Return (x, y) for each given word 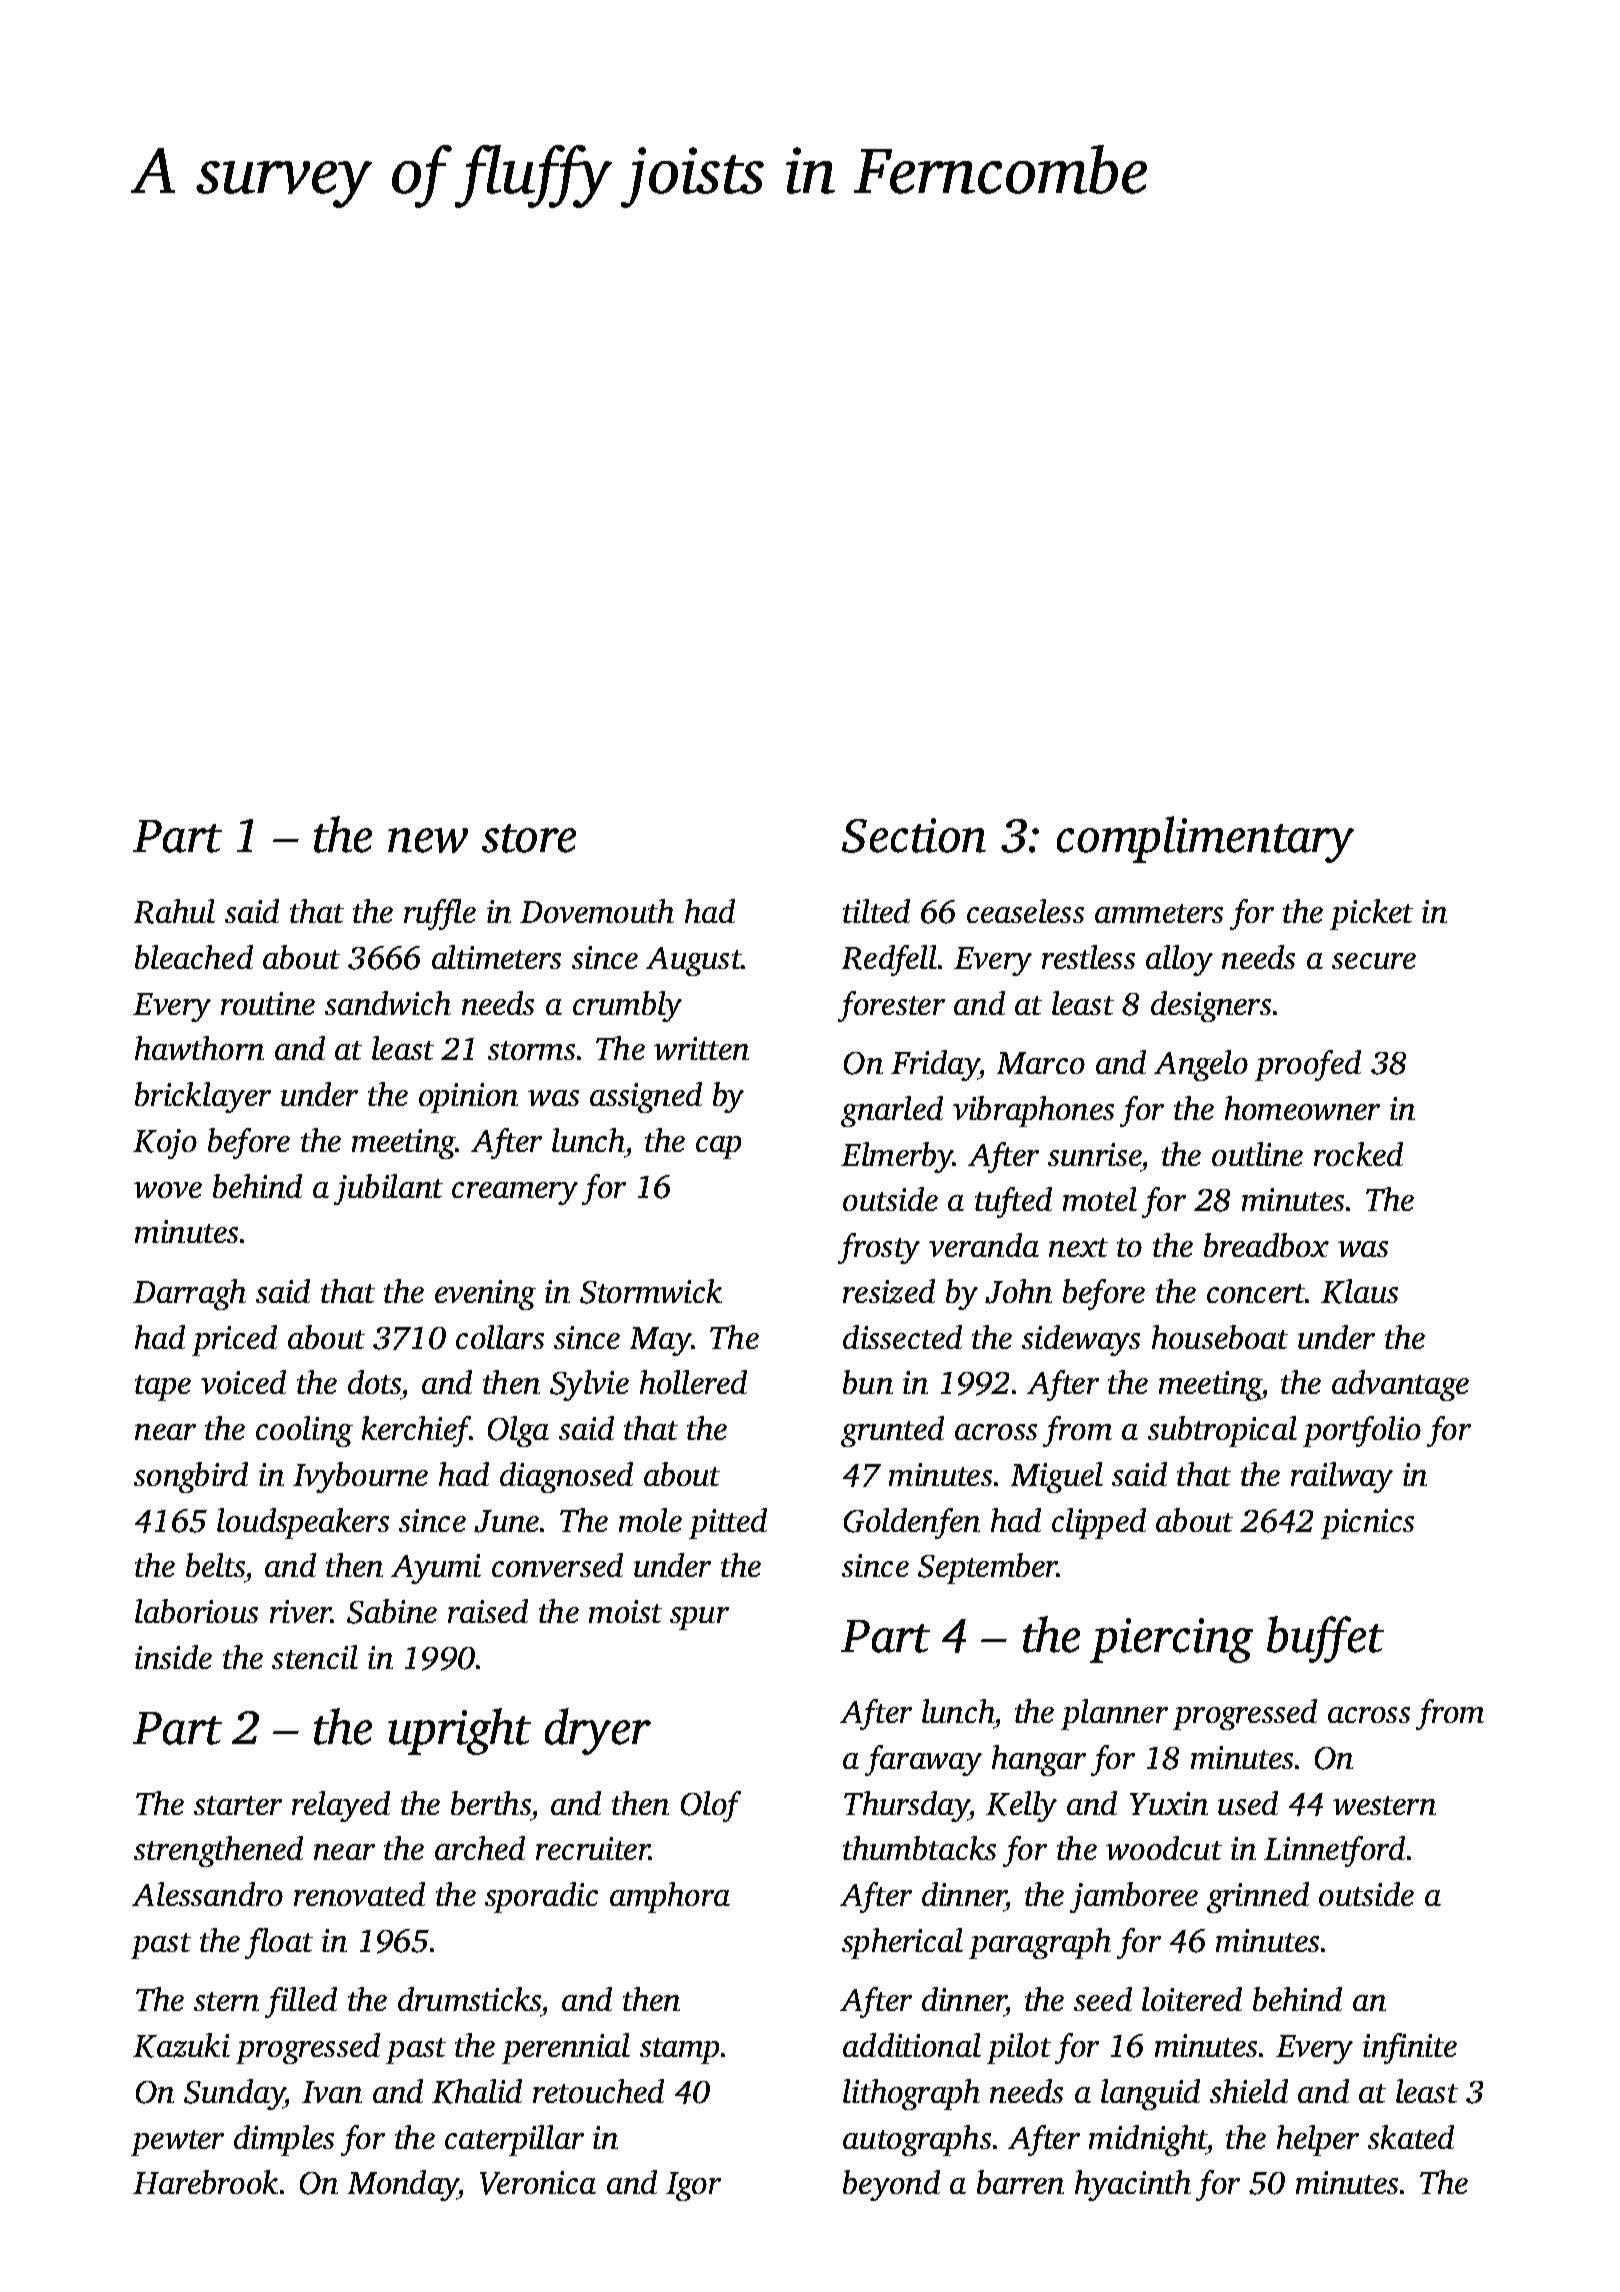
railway (1342, 1477)
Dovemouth (597, 911)
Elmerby (897, 1157)
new (428, 840)
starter (238, 1805)
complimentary (1205, 839)
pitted (728, 1523)
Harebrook (205, 2182)
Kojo (165, 1144)
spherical (902, 1943)
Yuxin (1169, 1803)
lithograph (911, 2094)
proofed (1308, 1065)
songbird (191, 1477)
